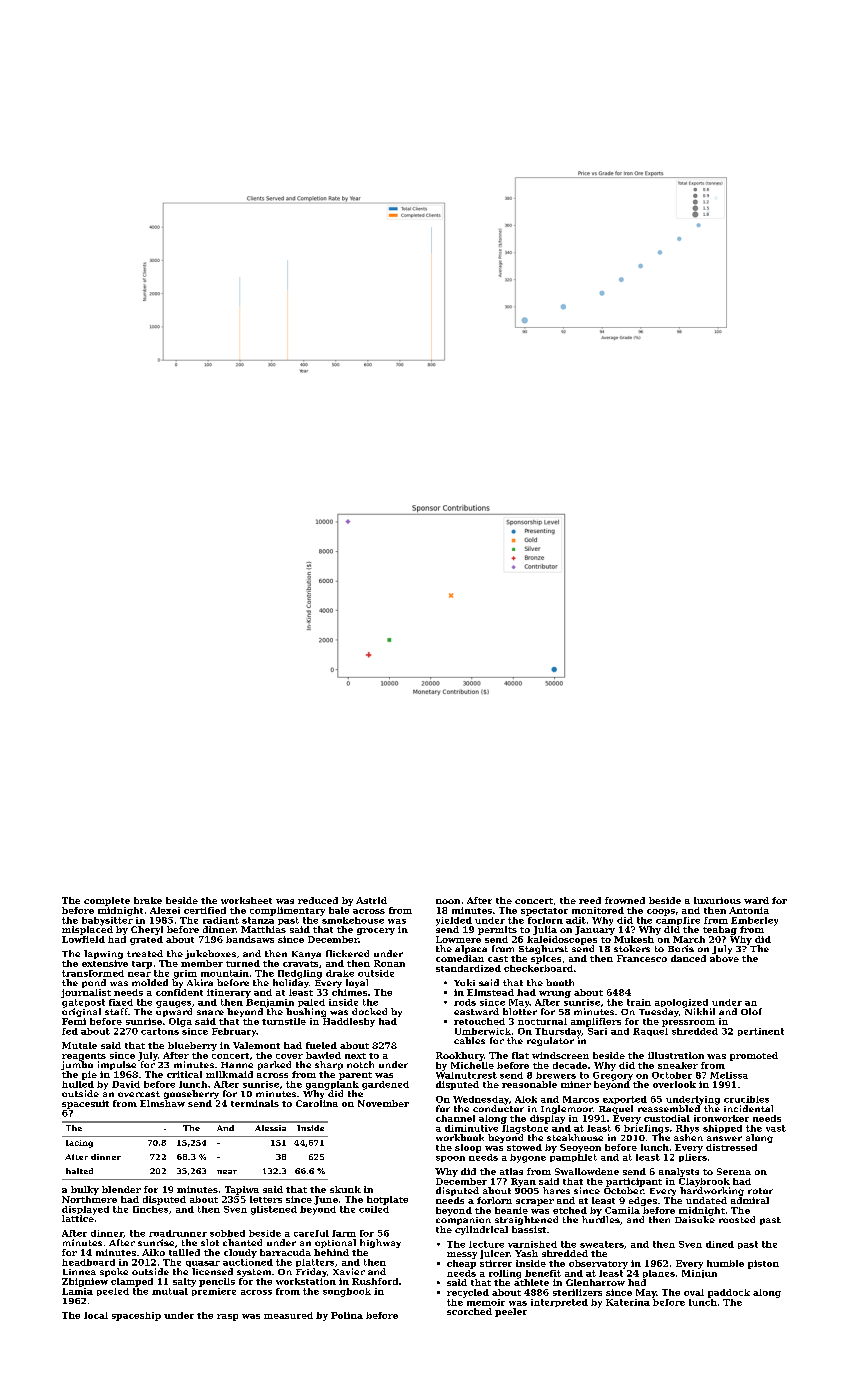 The width and height of the screenshot is (849, 1400). Describe the element at coordinates (511, 1312) in the screenshot. I see `peeler` at that location.
